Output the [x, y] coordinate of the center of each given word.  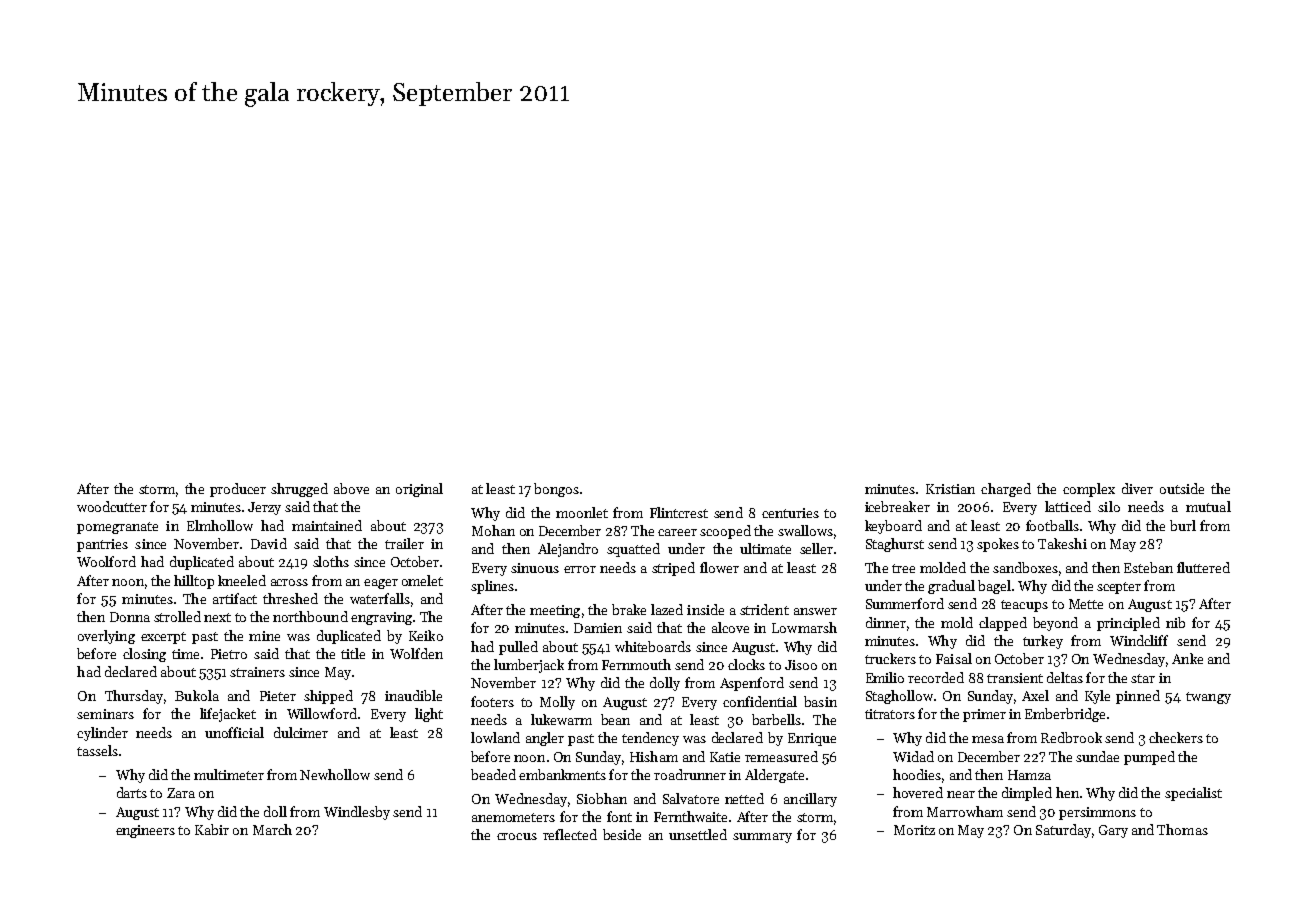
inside [705, 609]
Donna [130, 617]
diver [1137, 488]
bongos [556, 490]
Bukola [197, 695]
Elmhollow [220, 525]
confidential [760, 701]
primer [984, 715]
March [272, 829]
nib [1175, 622]
